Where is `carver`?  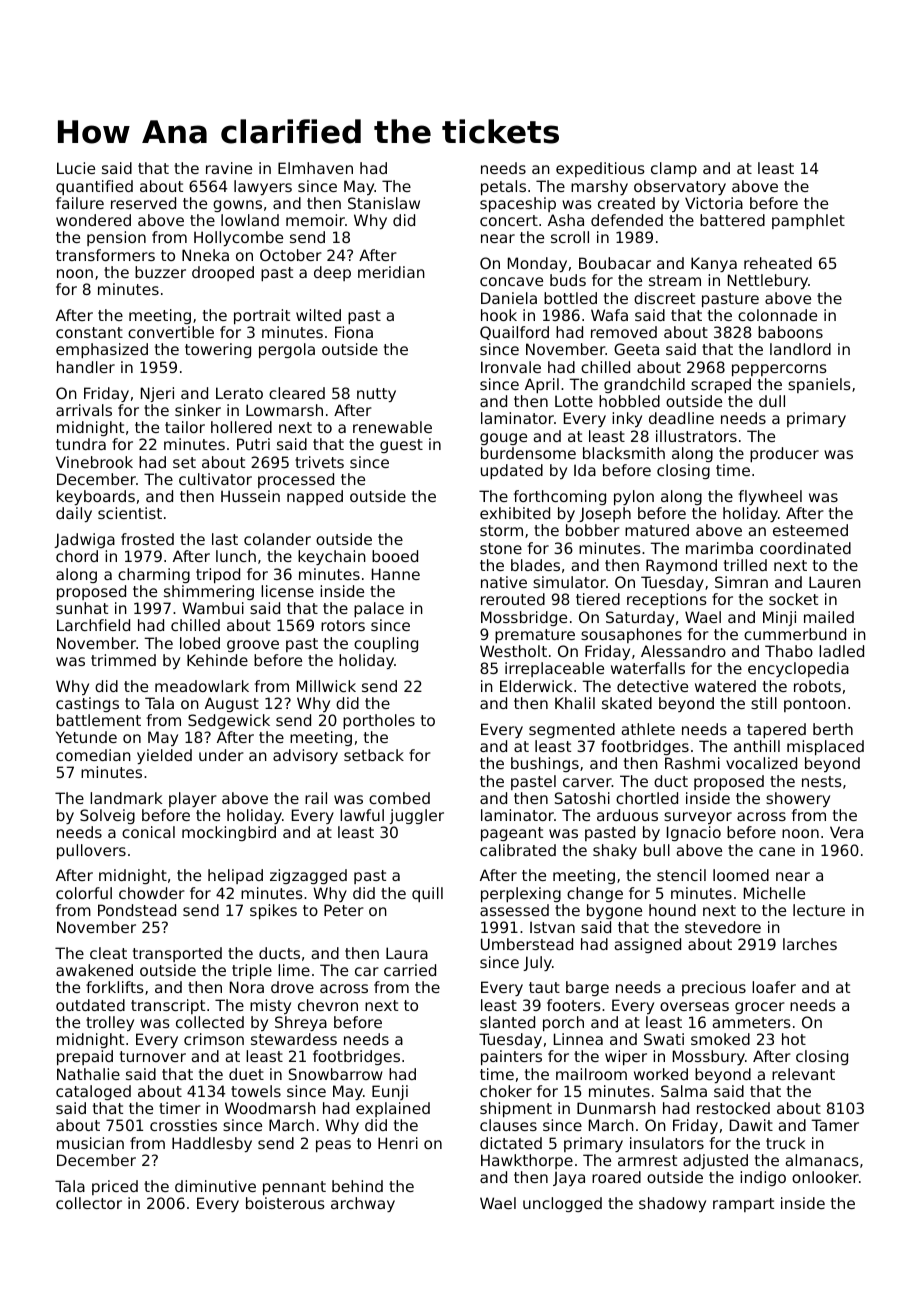
carver is located at coordinates (587, 782).
